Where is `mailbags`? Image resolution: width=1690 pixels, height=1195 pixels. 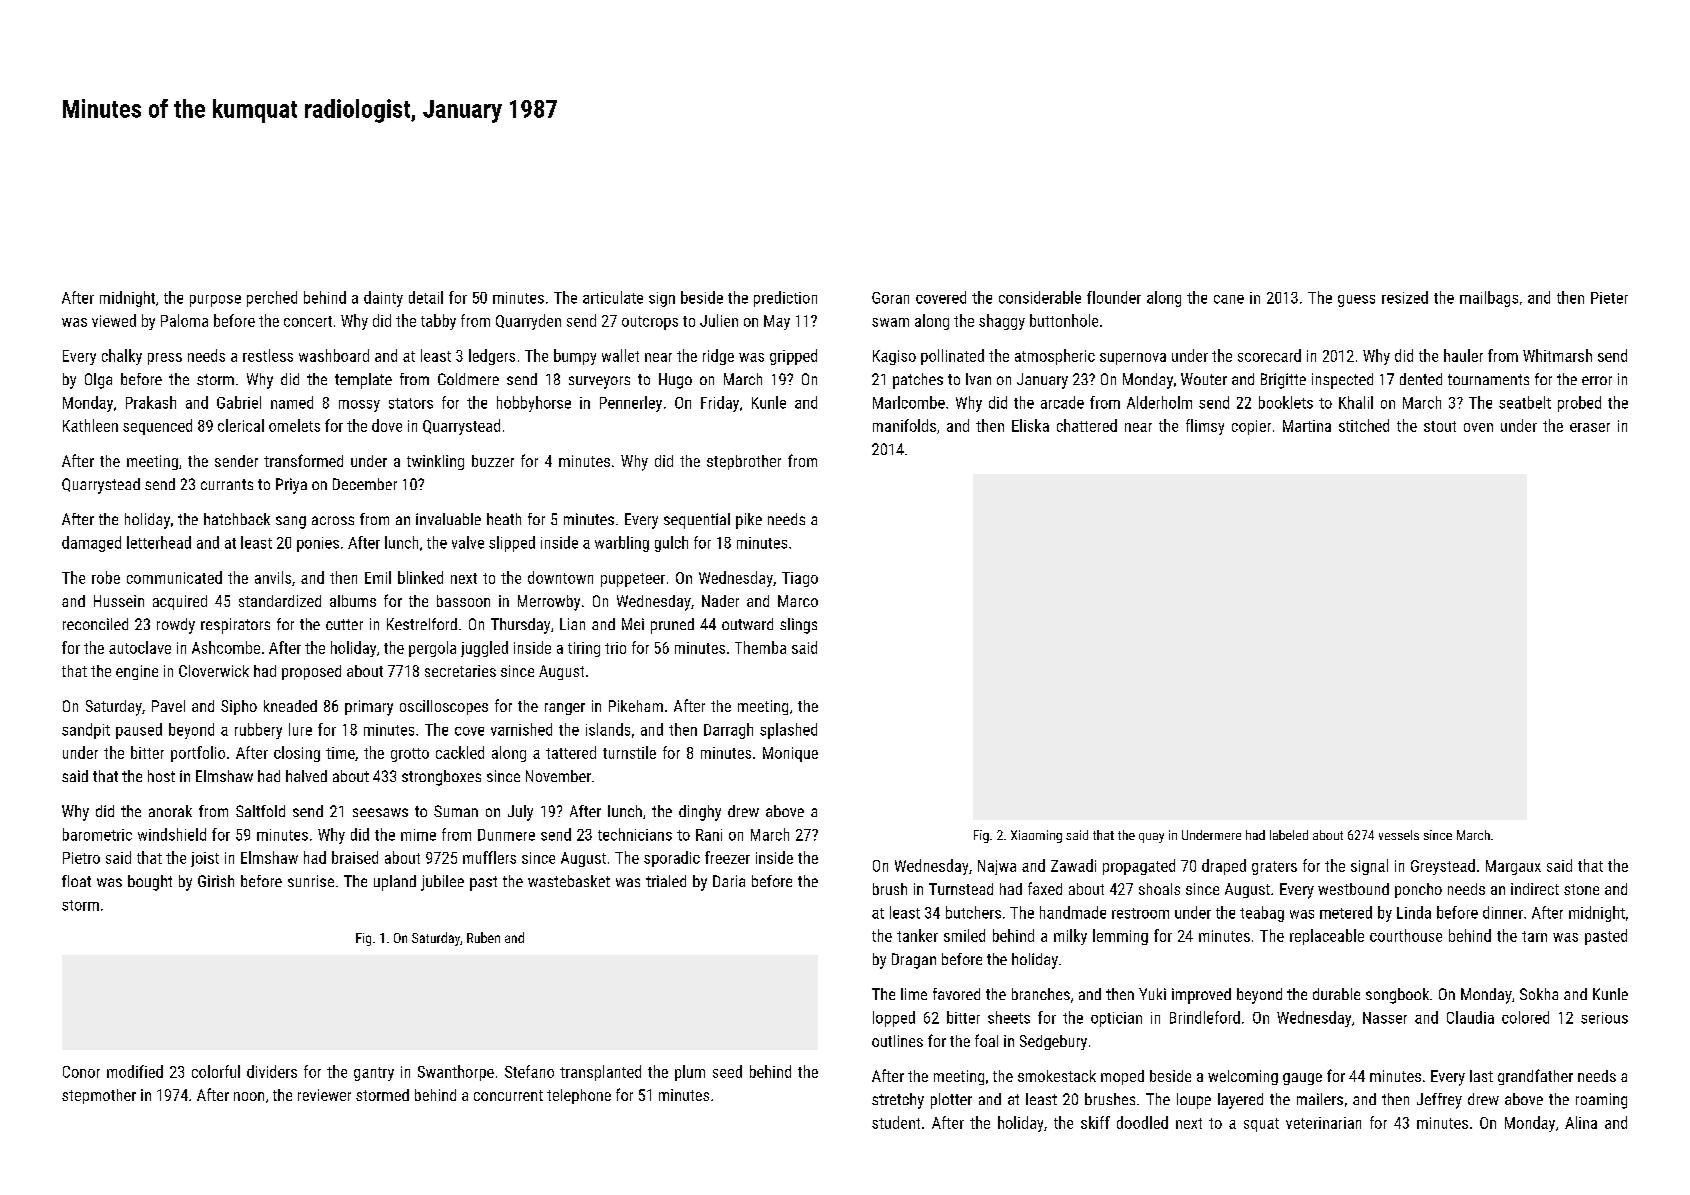
mailbags is located at coordinates (1489, 299).
